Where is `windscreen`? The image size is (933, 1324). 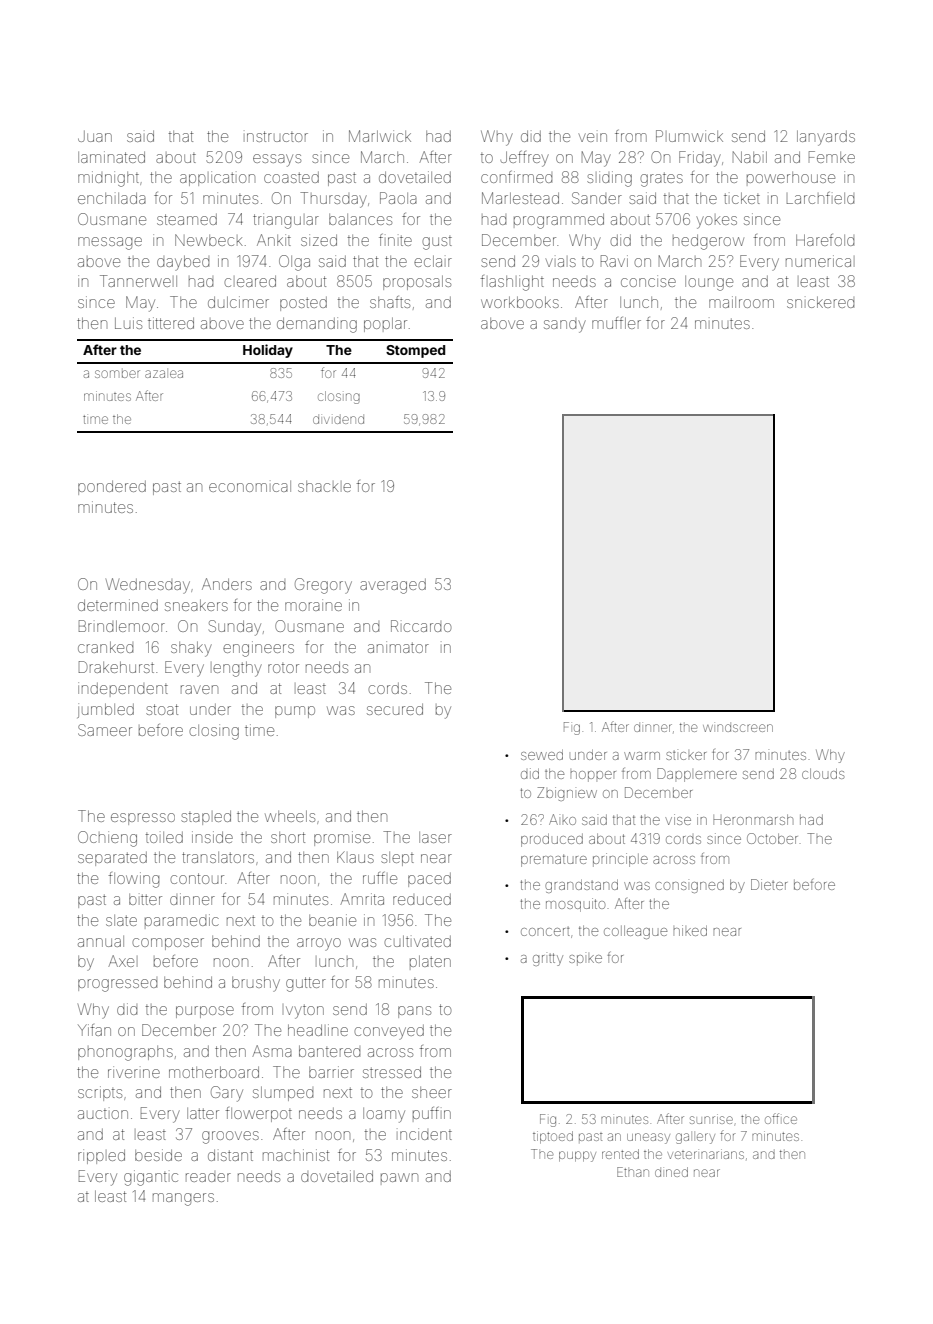
windscreen is located at coordinates (738, 728).
